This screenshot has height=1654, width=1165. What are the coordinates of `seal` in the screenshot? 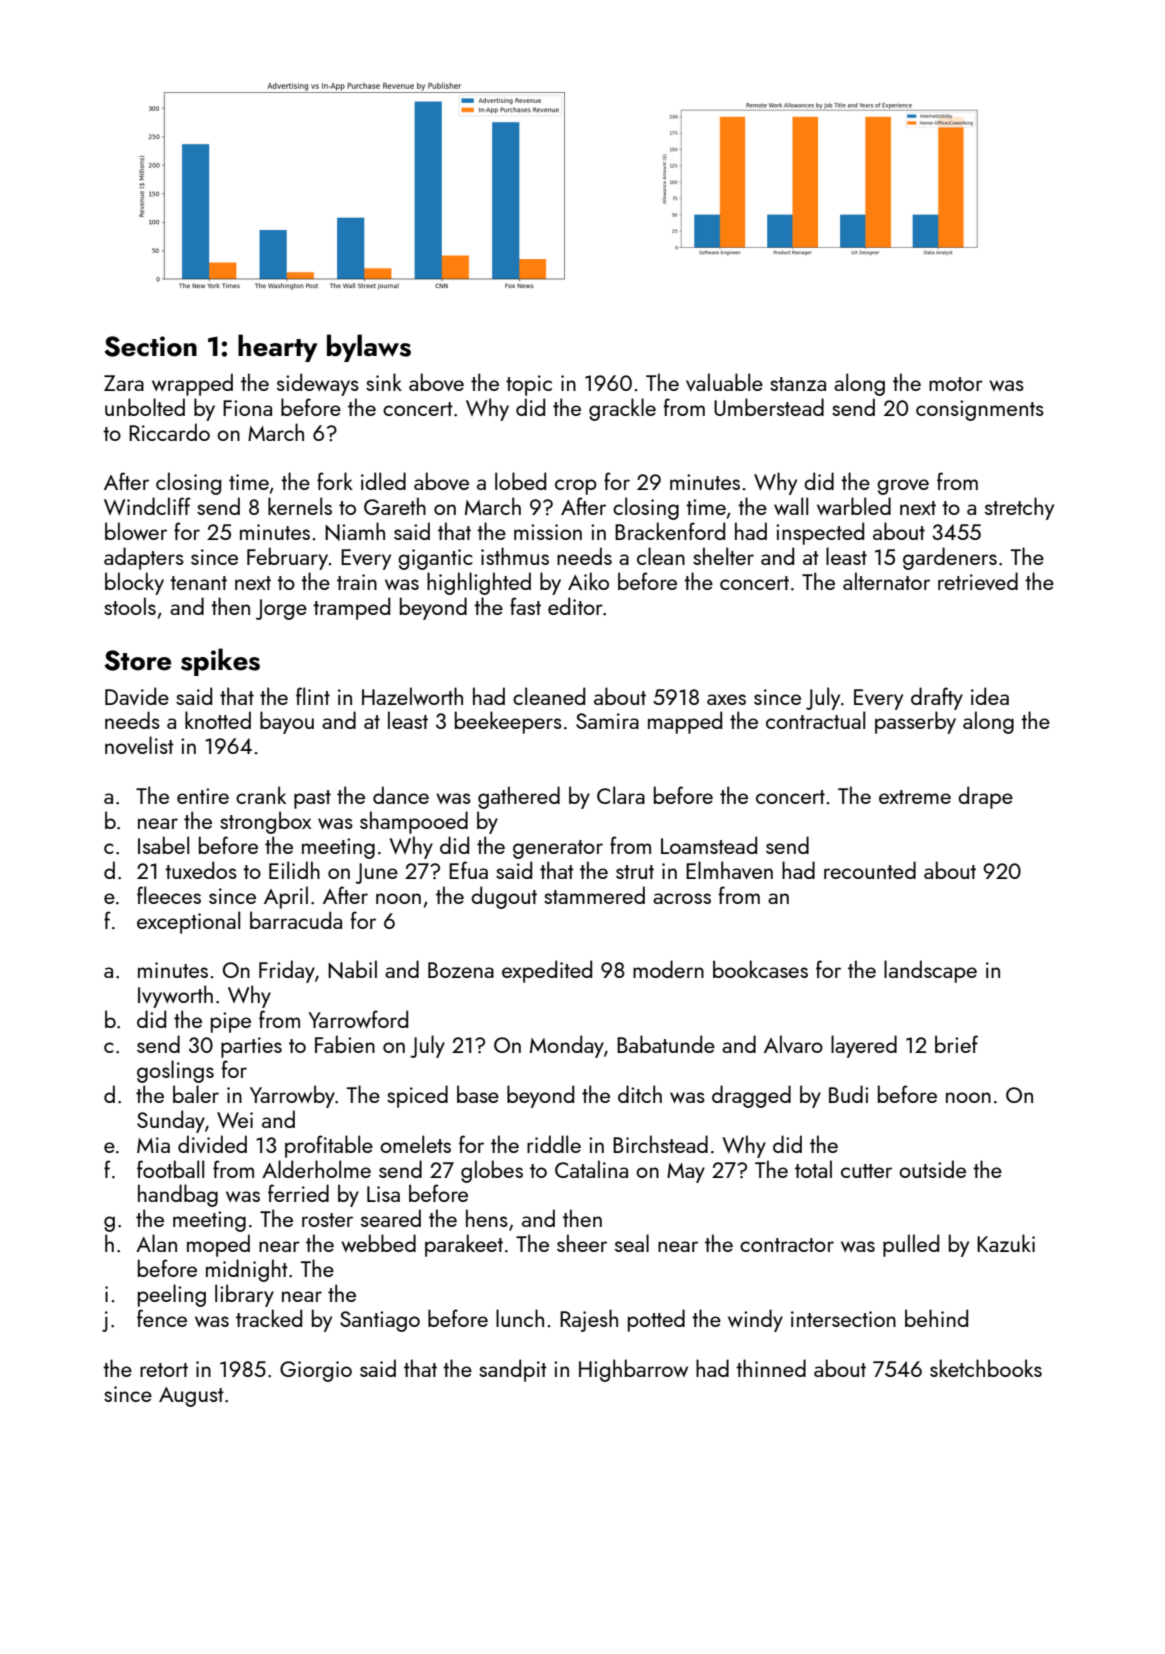 It's located at (632, 1243).
